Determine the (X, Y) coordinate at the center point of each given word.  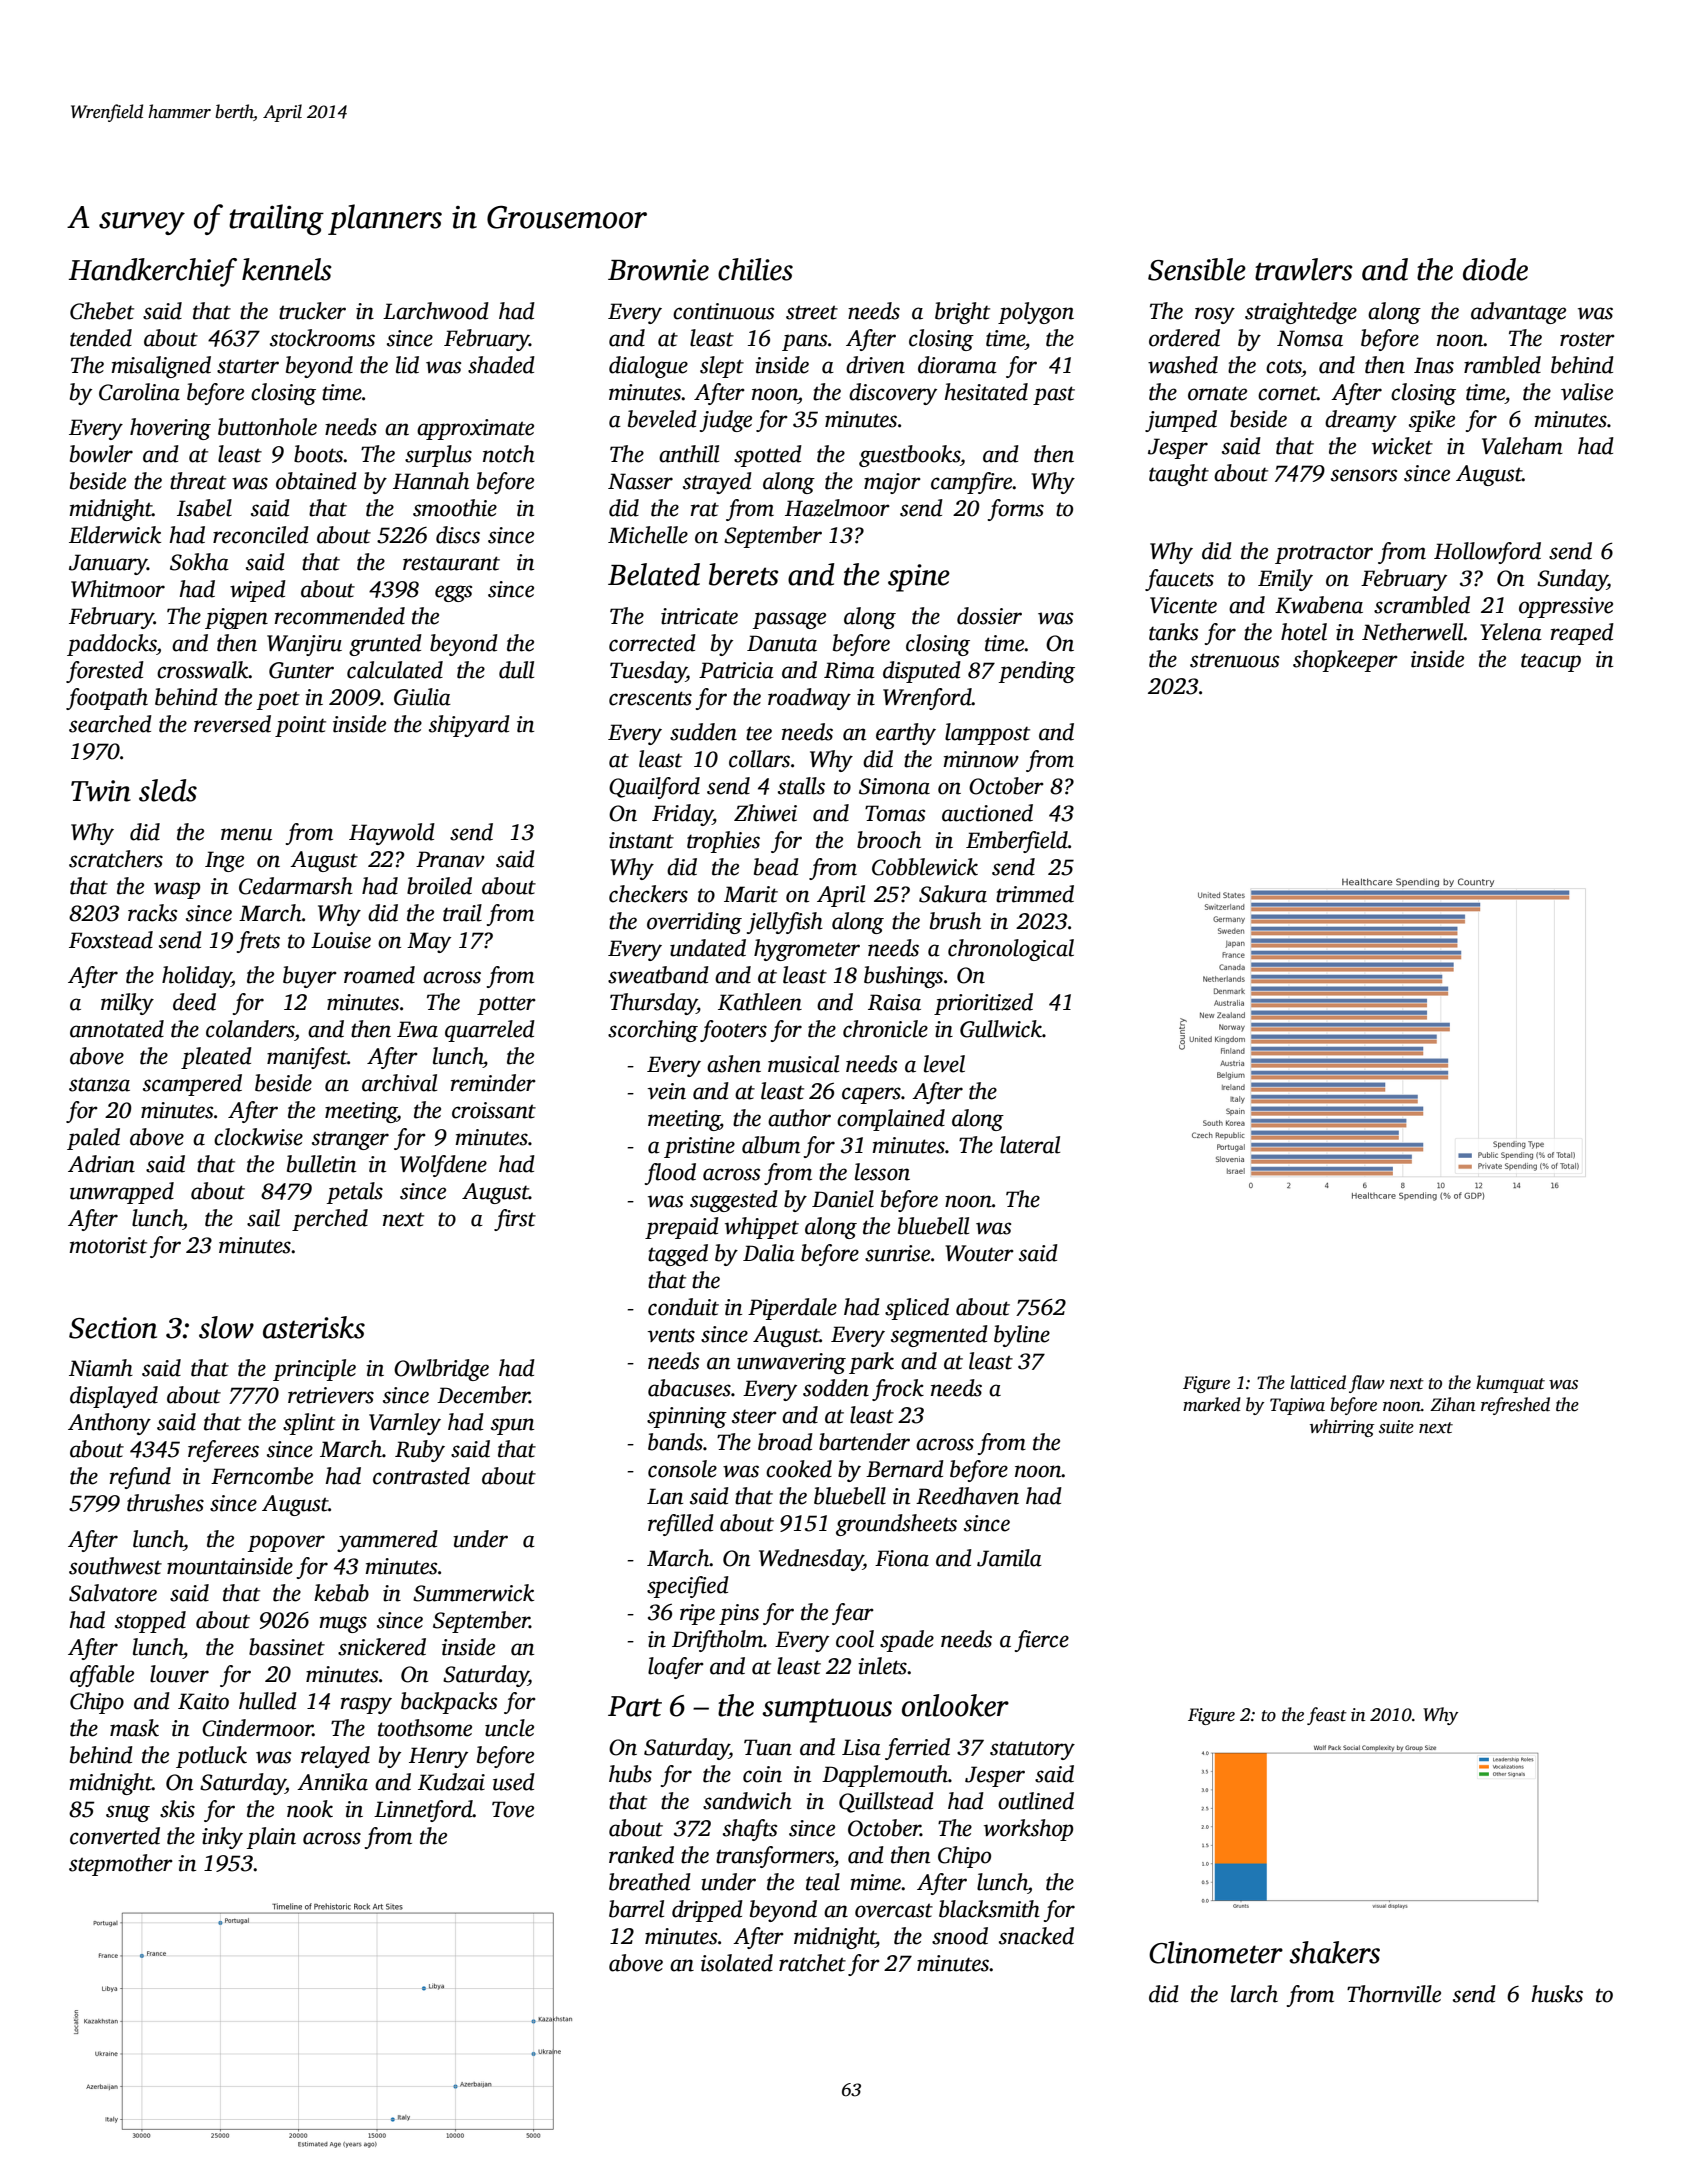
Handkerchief (153, 272)
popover (286, 1543)
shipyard (469, 726)
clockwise (258, 1137)
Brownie (658, 270)
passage (789, 620)
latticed (1318, 1382)
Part (635, 1706)
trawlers (1304, 269)
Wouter (979, 1253)
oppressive (1566, 607)
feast (1327, 1716)
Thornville (1394, 1994)
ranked (641, 1855)
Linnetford (423, 1811)
